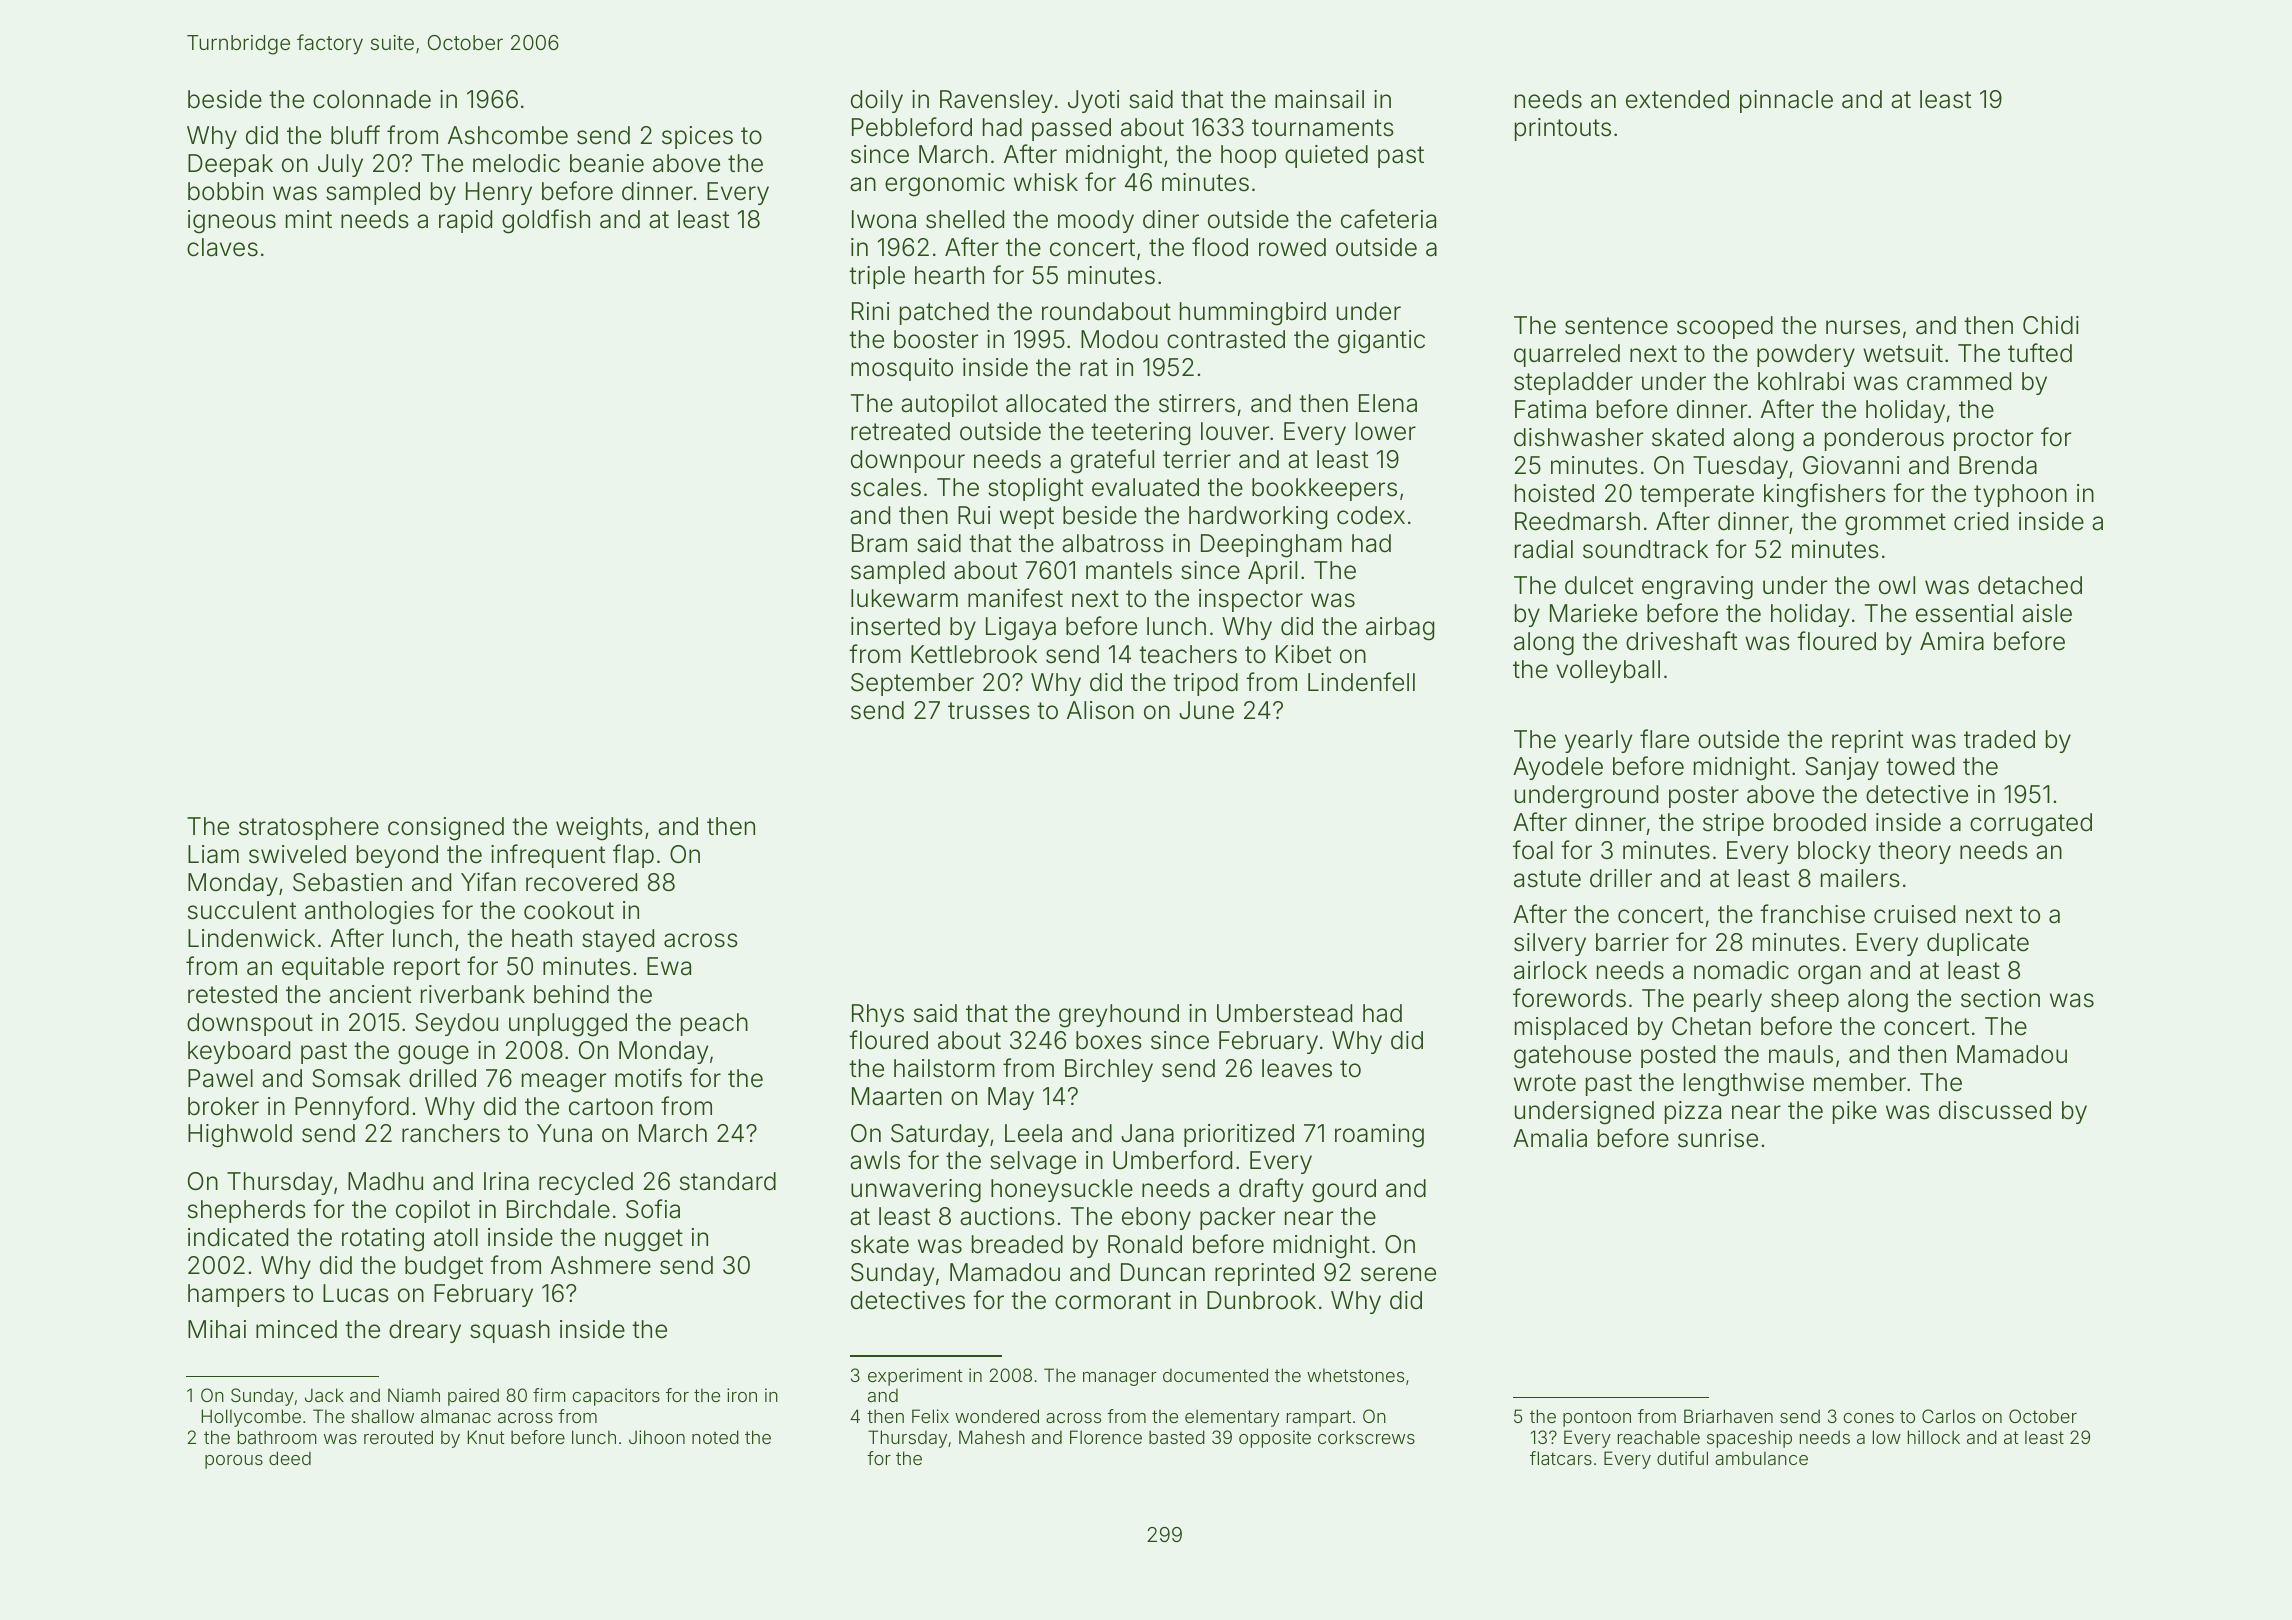 Image resolution: width=2292 pixels, height=1620 pixels. I want to click on auctions, so click(1007, 1216).
